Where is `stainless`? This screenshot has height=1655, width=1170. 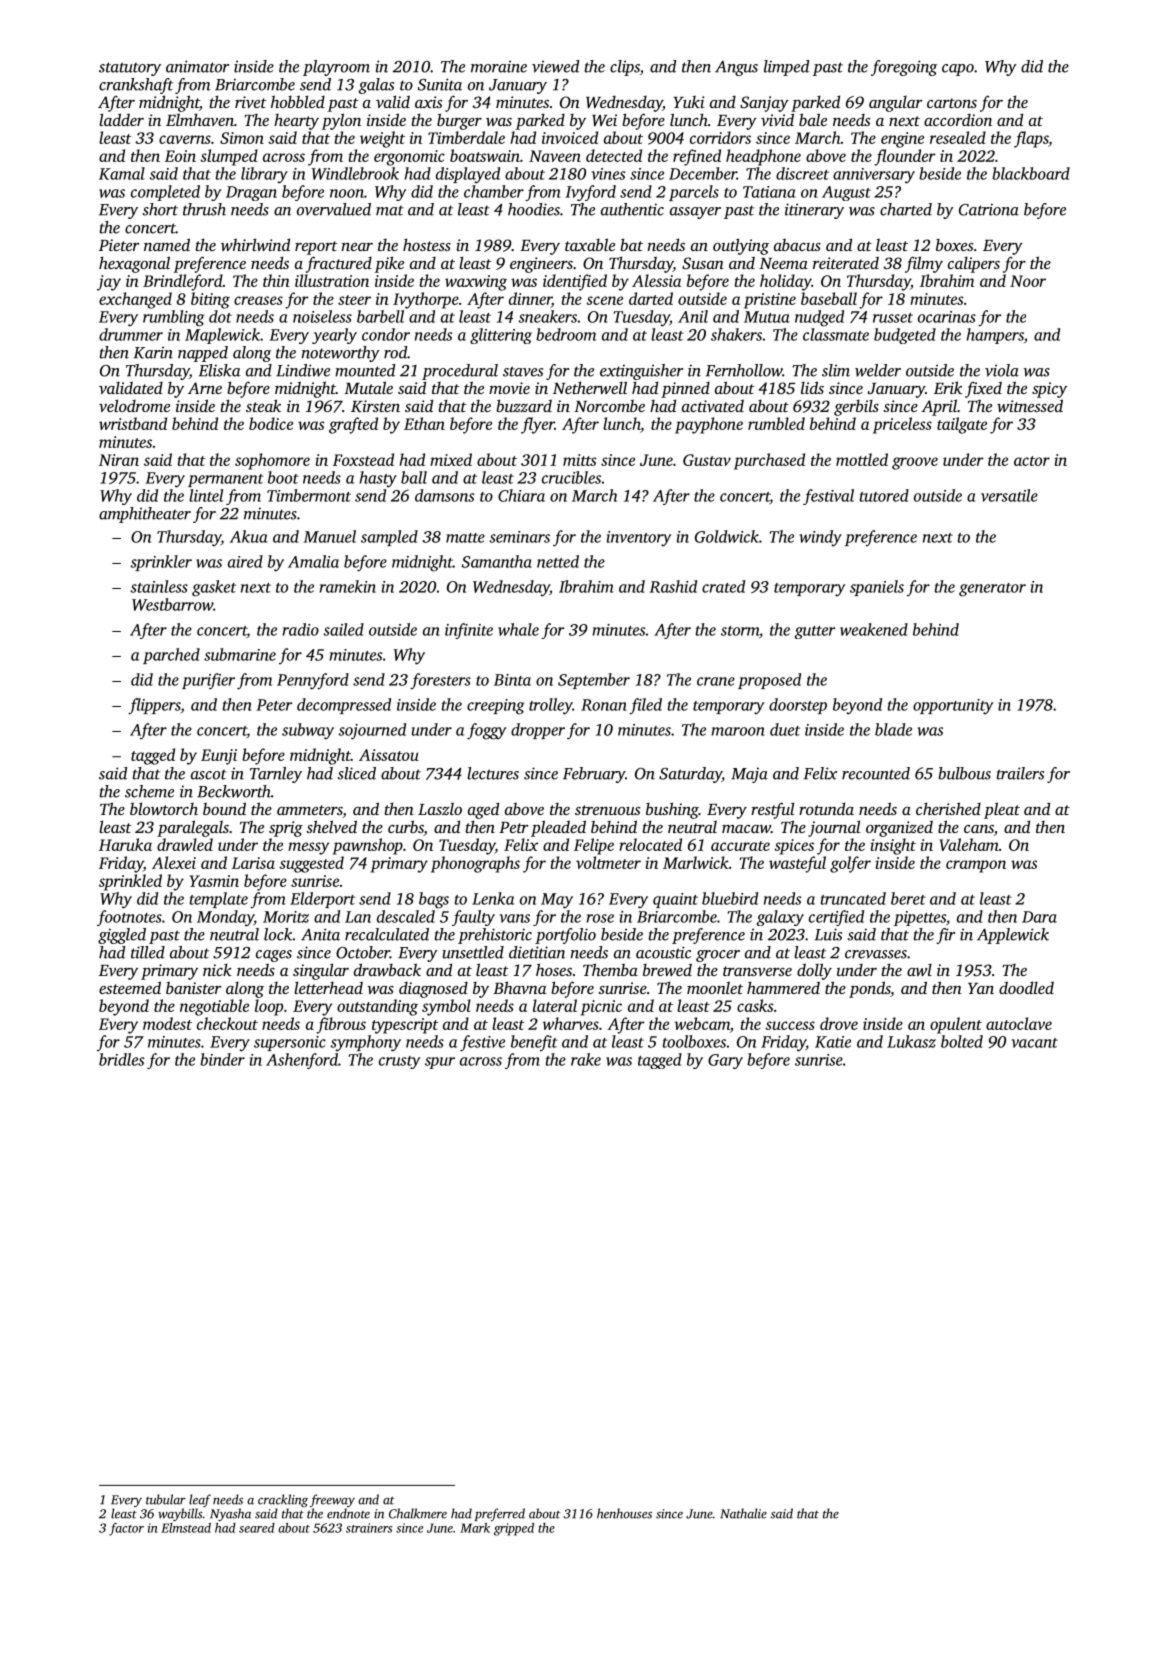 stainless is located at coordinates (159, 586).
